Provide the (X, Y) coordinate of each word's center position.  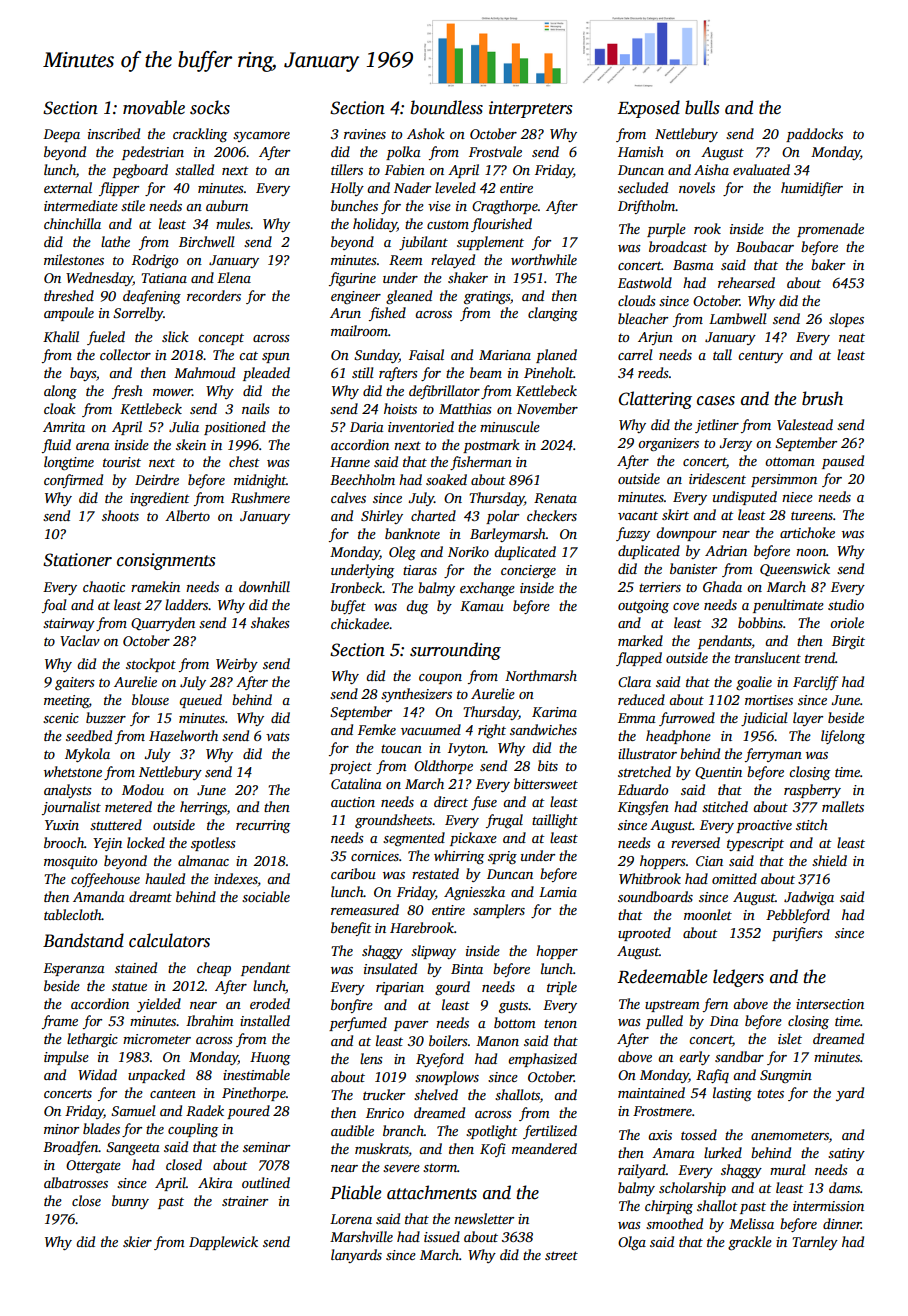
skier (137, 1241)
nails (256, 408)
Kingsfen (643, 808)
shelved (436, 1094)
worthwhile (544, 259)
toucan (401, 748)
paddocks (814, 135)
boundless (447, 107)
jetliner (717, 426)
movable (154, 107)
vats (278, 736)
